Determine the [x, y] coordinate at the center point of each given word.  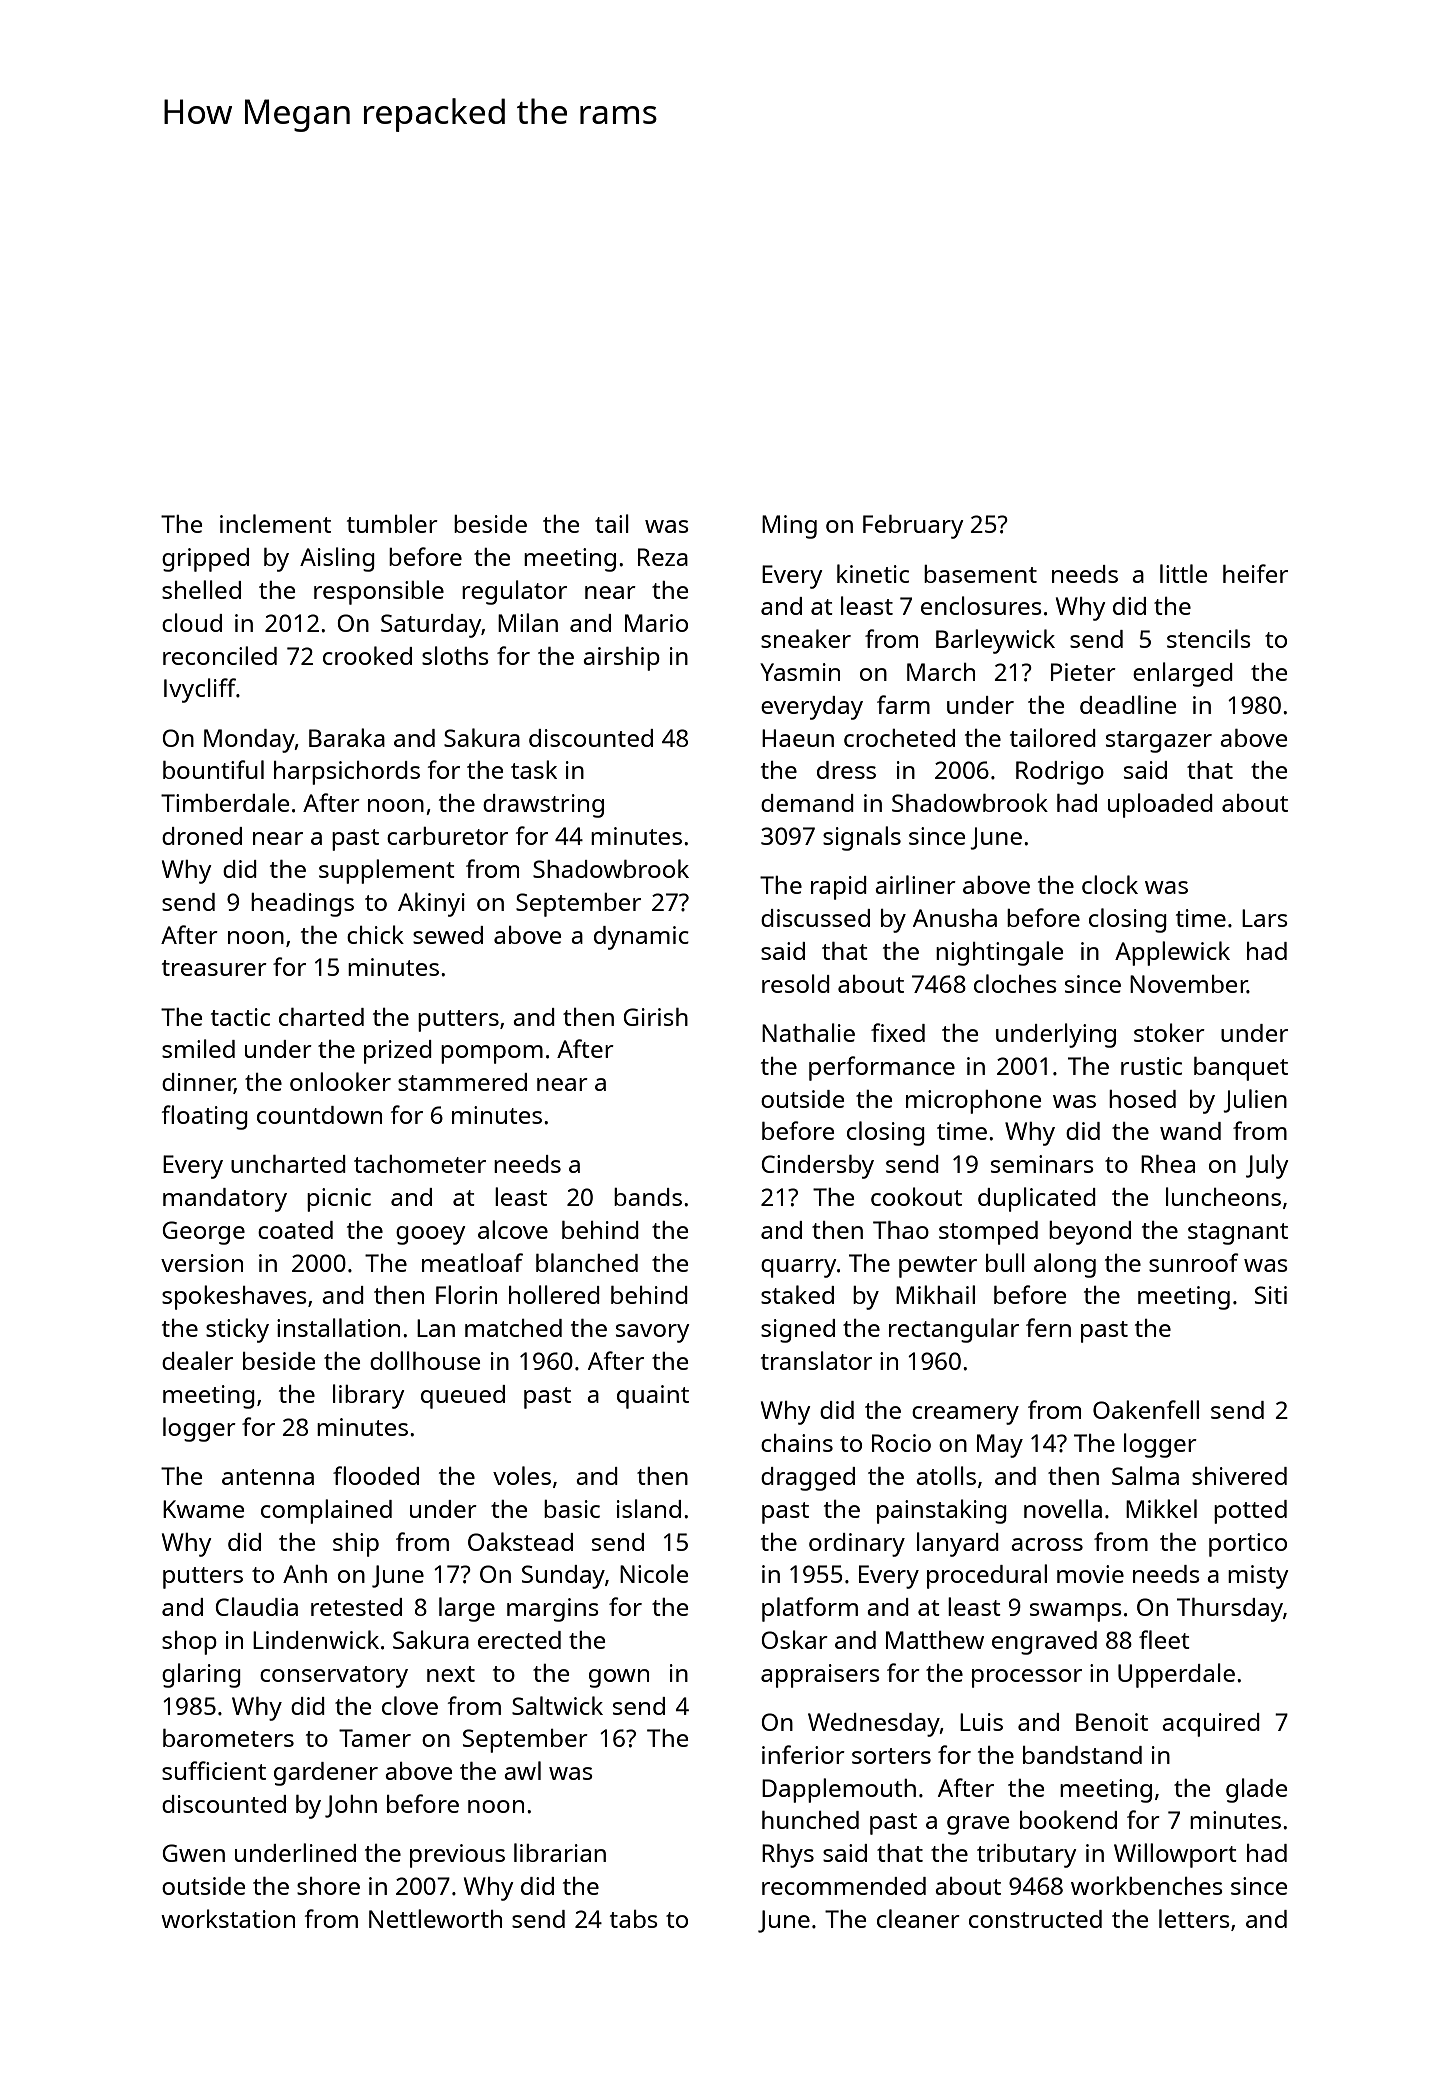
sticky [237, 1330]
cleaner [918, 1918]
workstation [228, 1918]
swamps [1076, 1612]
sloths [455, 655]
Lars [1265, 918]
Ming [789, 527]
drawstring [543, 806]
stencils [1209, 638]
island [649, 1508]
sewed [448, 935]
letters [1194, 1918]
